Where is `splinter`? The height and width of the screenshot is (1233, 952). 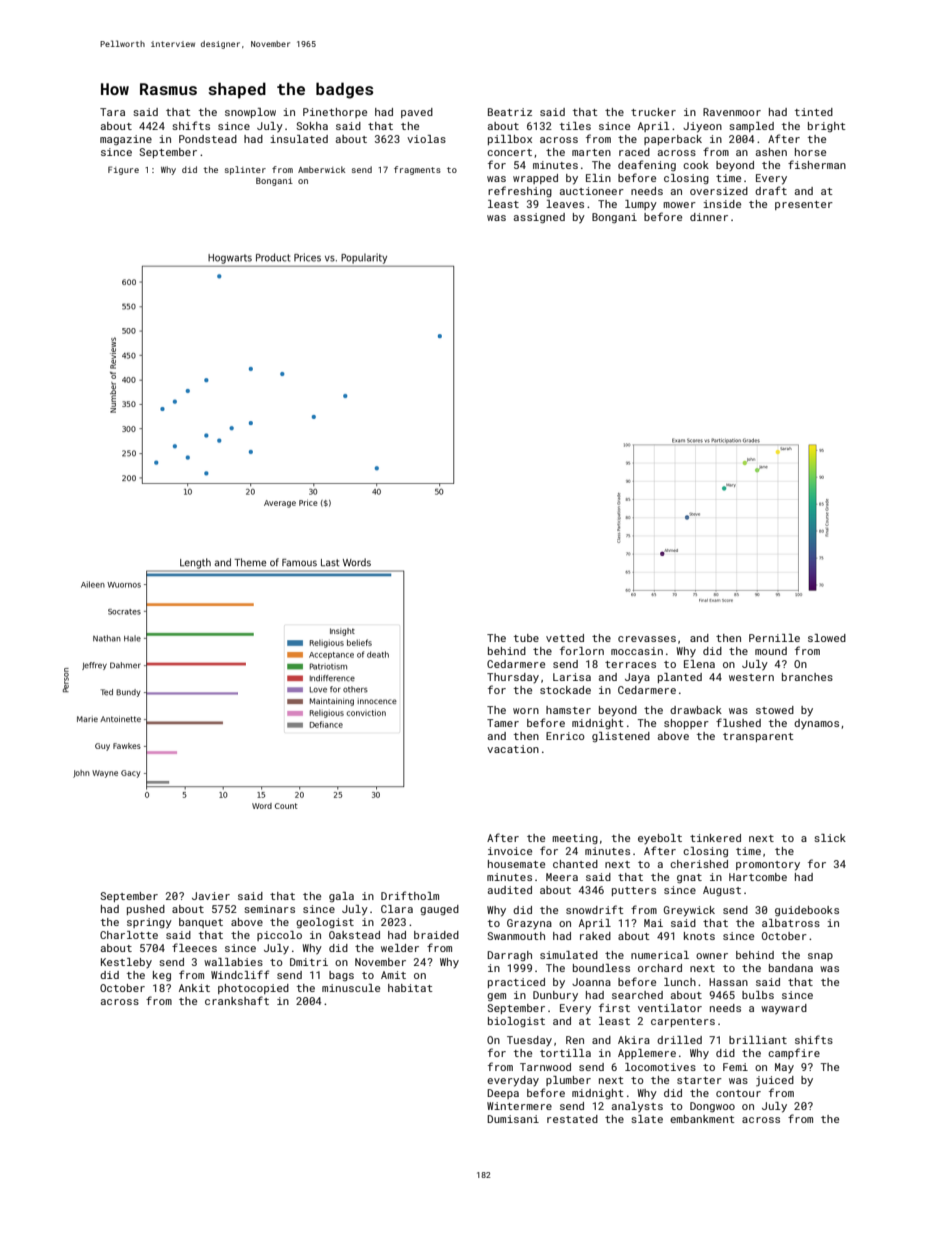
splinter is located at coordinates (245, 170).
